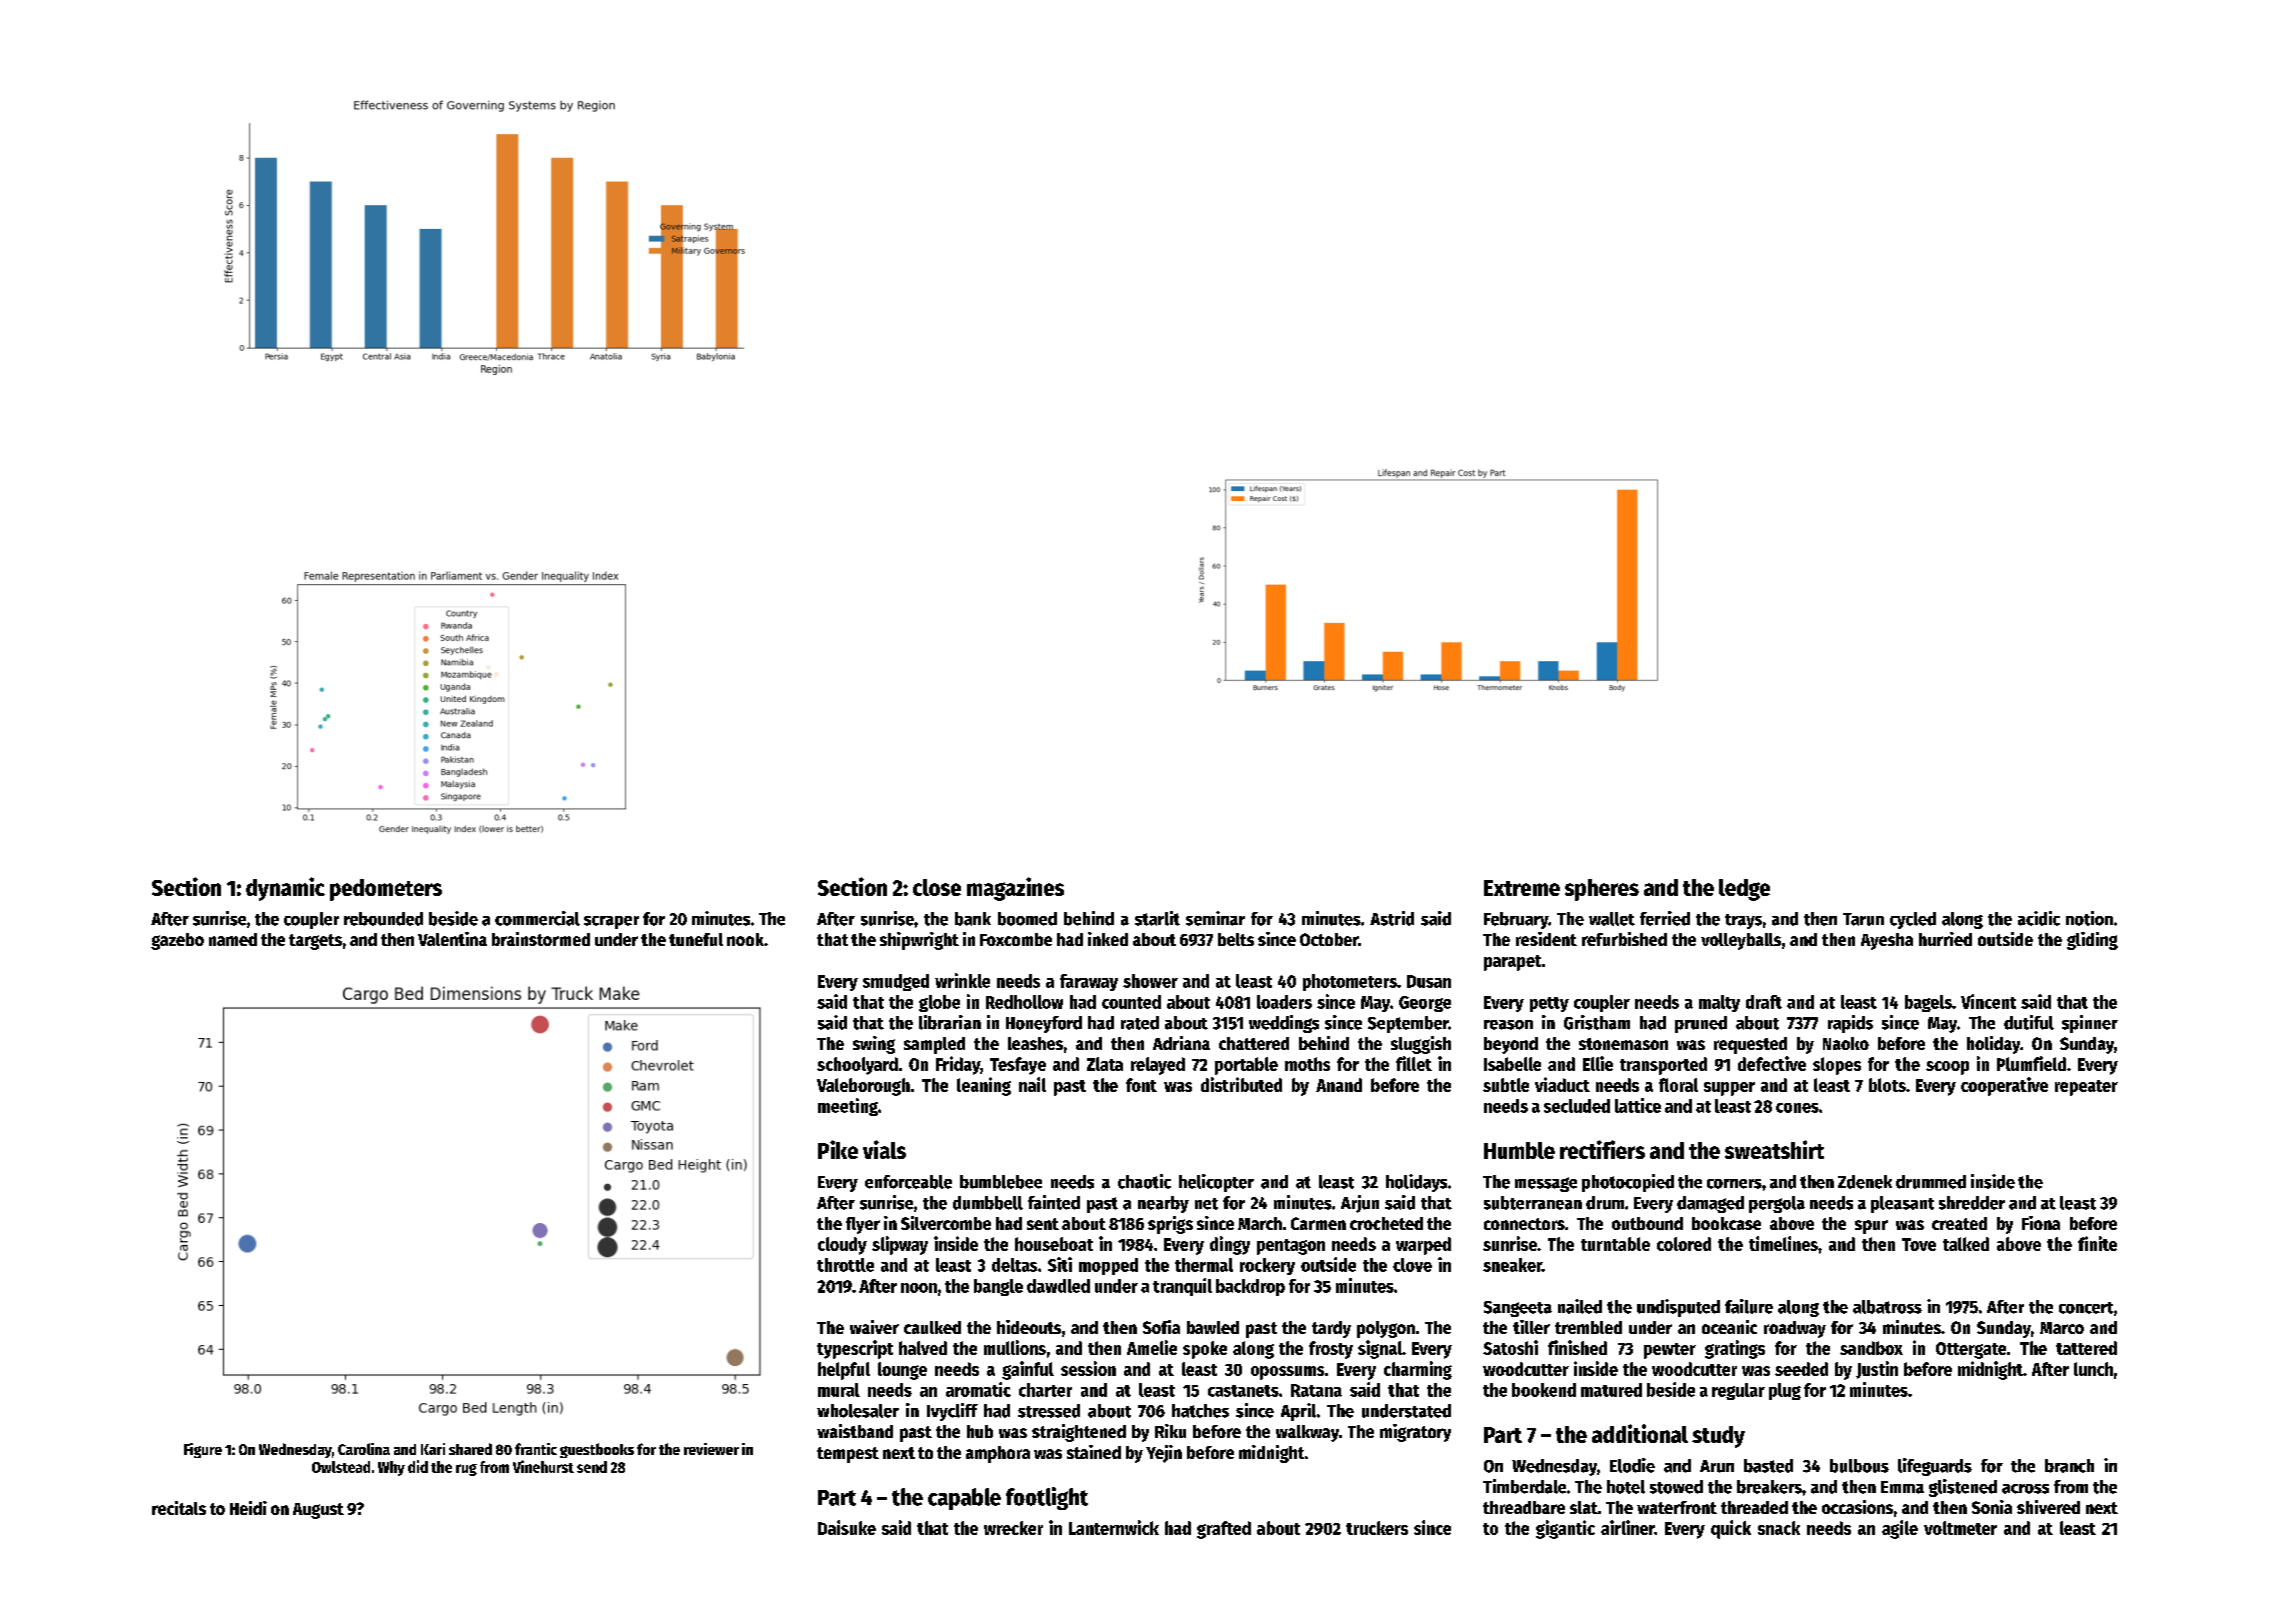 The height and width of the screenshot is (1605, 2269). Describe the element at coordinates (466, 1470) in the screenshot. I see `rug` at that location.
